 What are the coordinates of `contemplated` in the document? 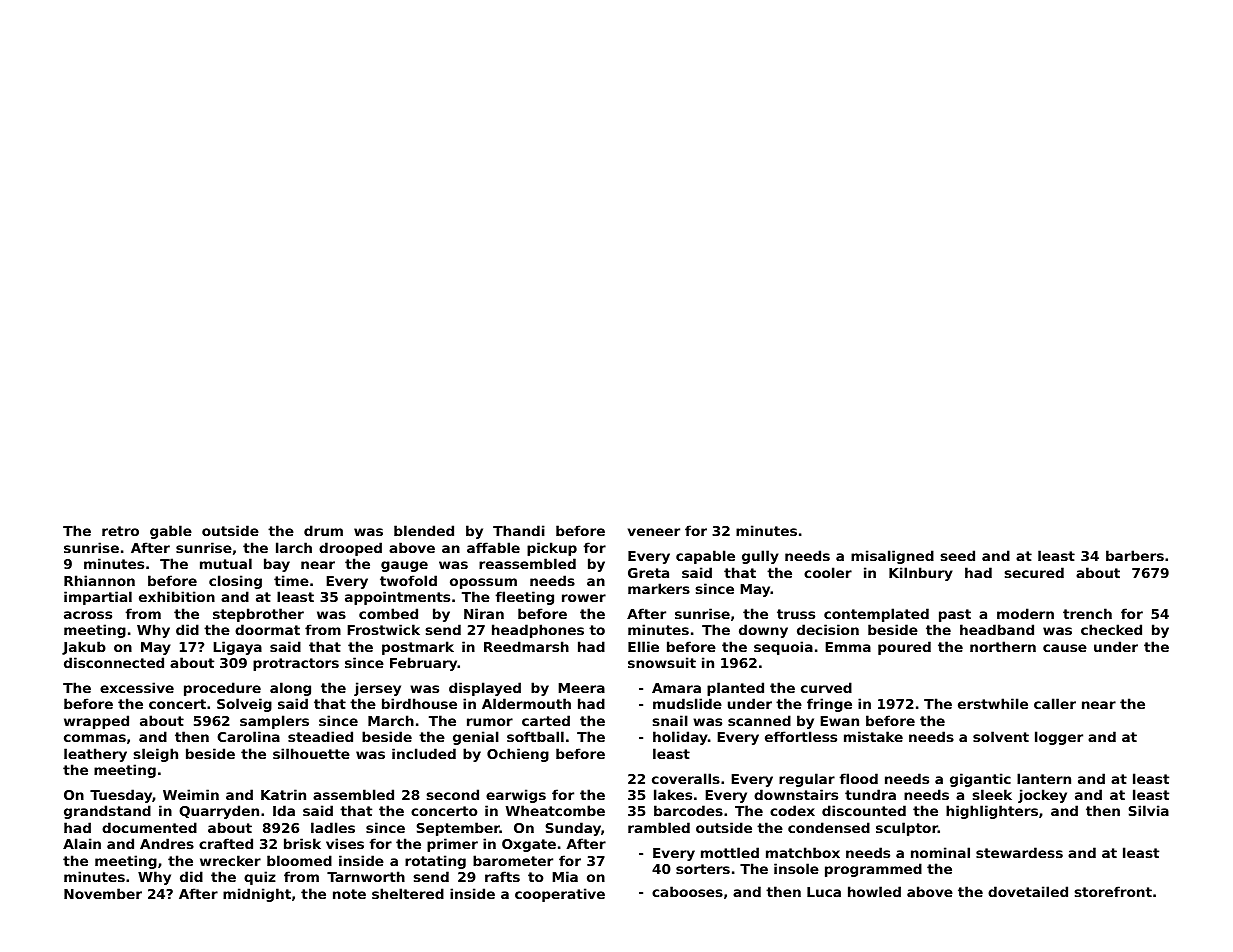 It's located at (876, 615).
